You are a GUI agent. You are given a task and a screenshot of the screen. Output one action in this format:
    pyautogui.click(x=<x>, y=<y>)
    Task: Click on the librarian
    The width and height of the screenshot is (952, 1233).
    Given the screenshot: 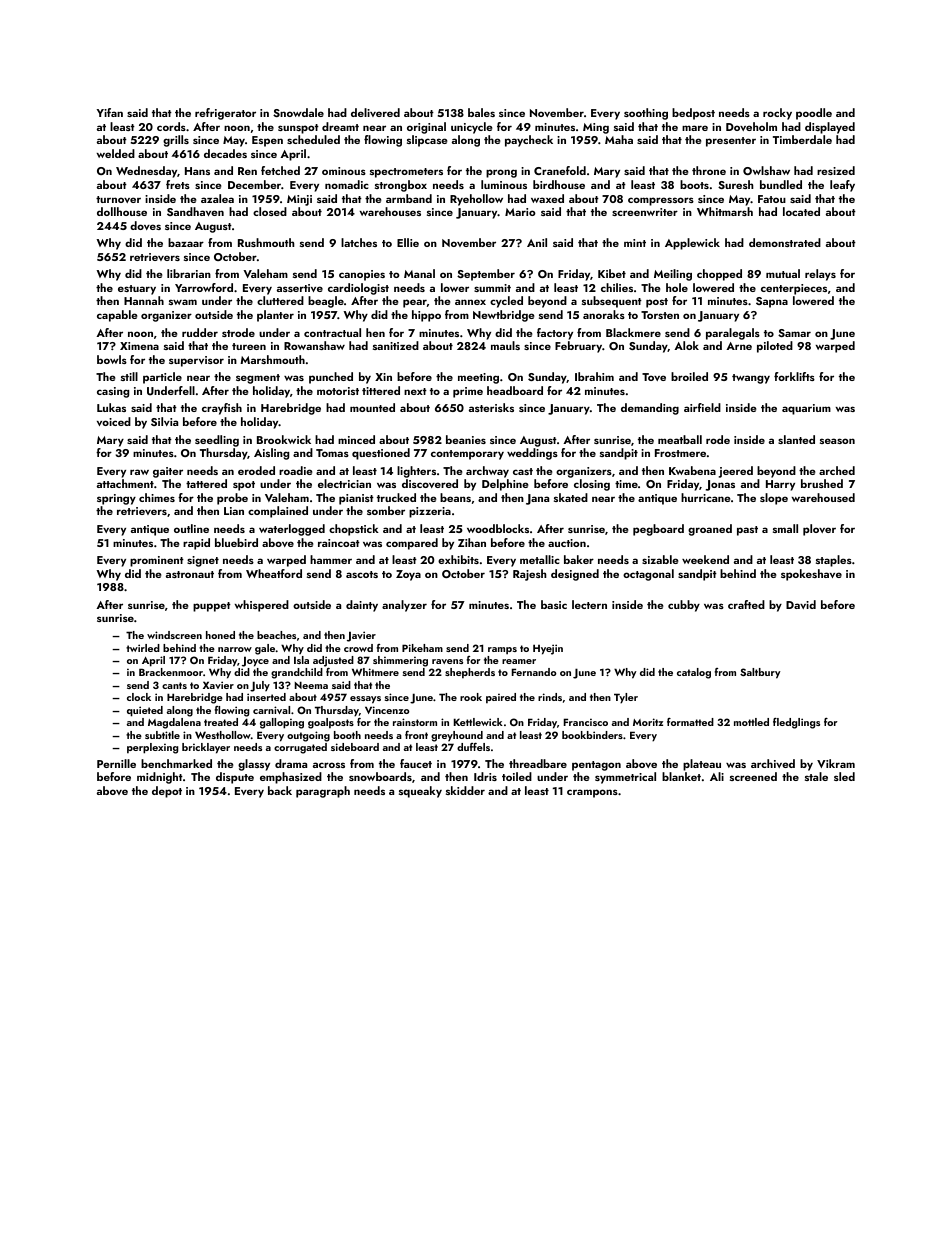 What is the action you would take?
    pyautogui.click(x=189, y=273)
